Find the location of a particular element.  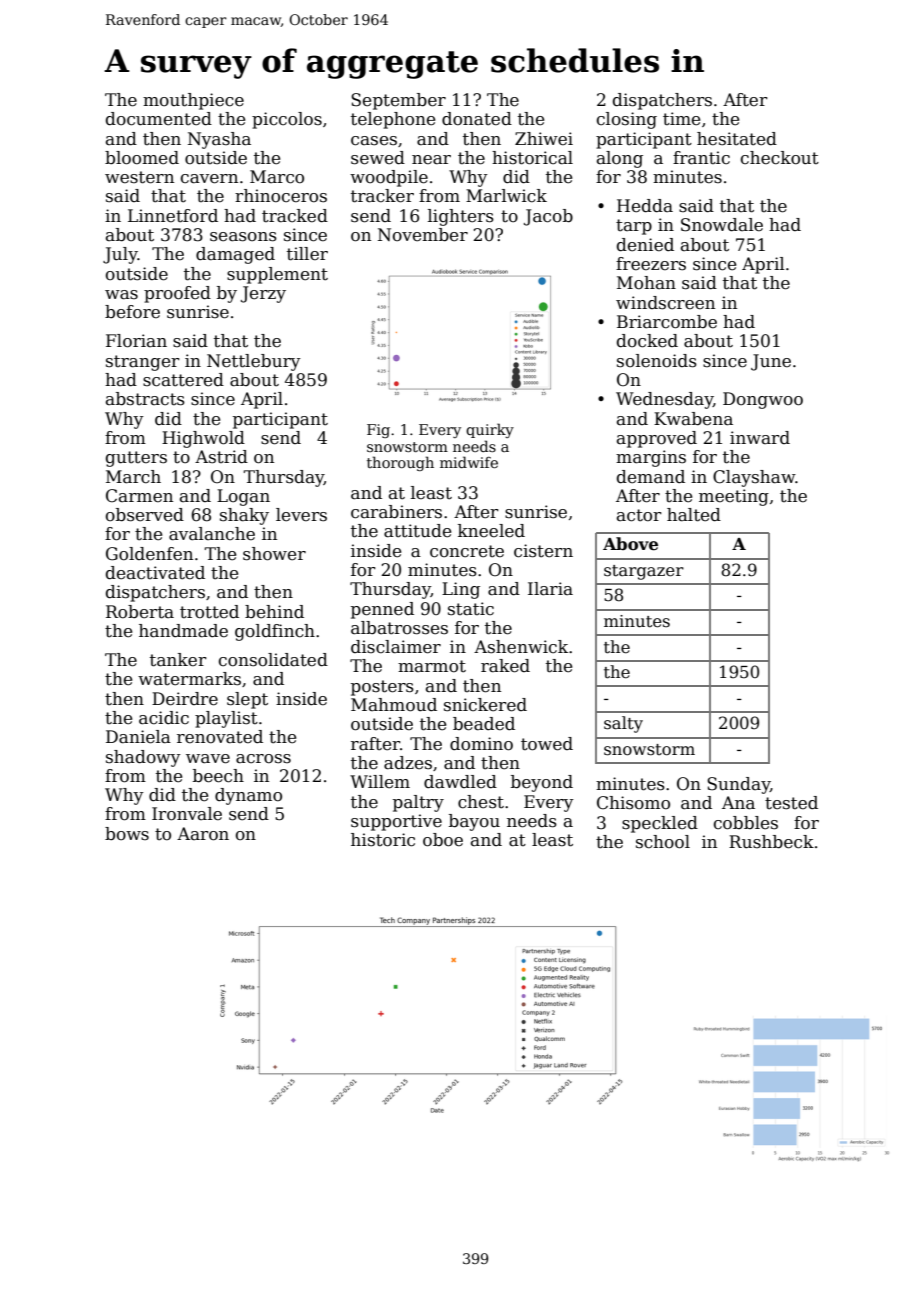

Ashenwick is located at coordinates (521, 647).
